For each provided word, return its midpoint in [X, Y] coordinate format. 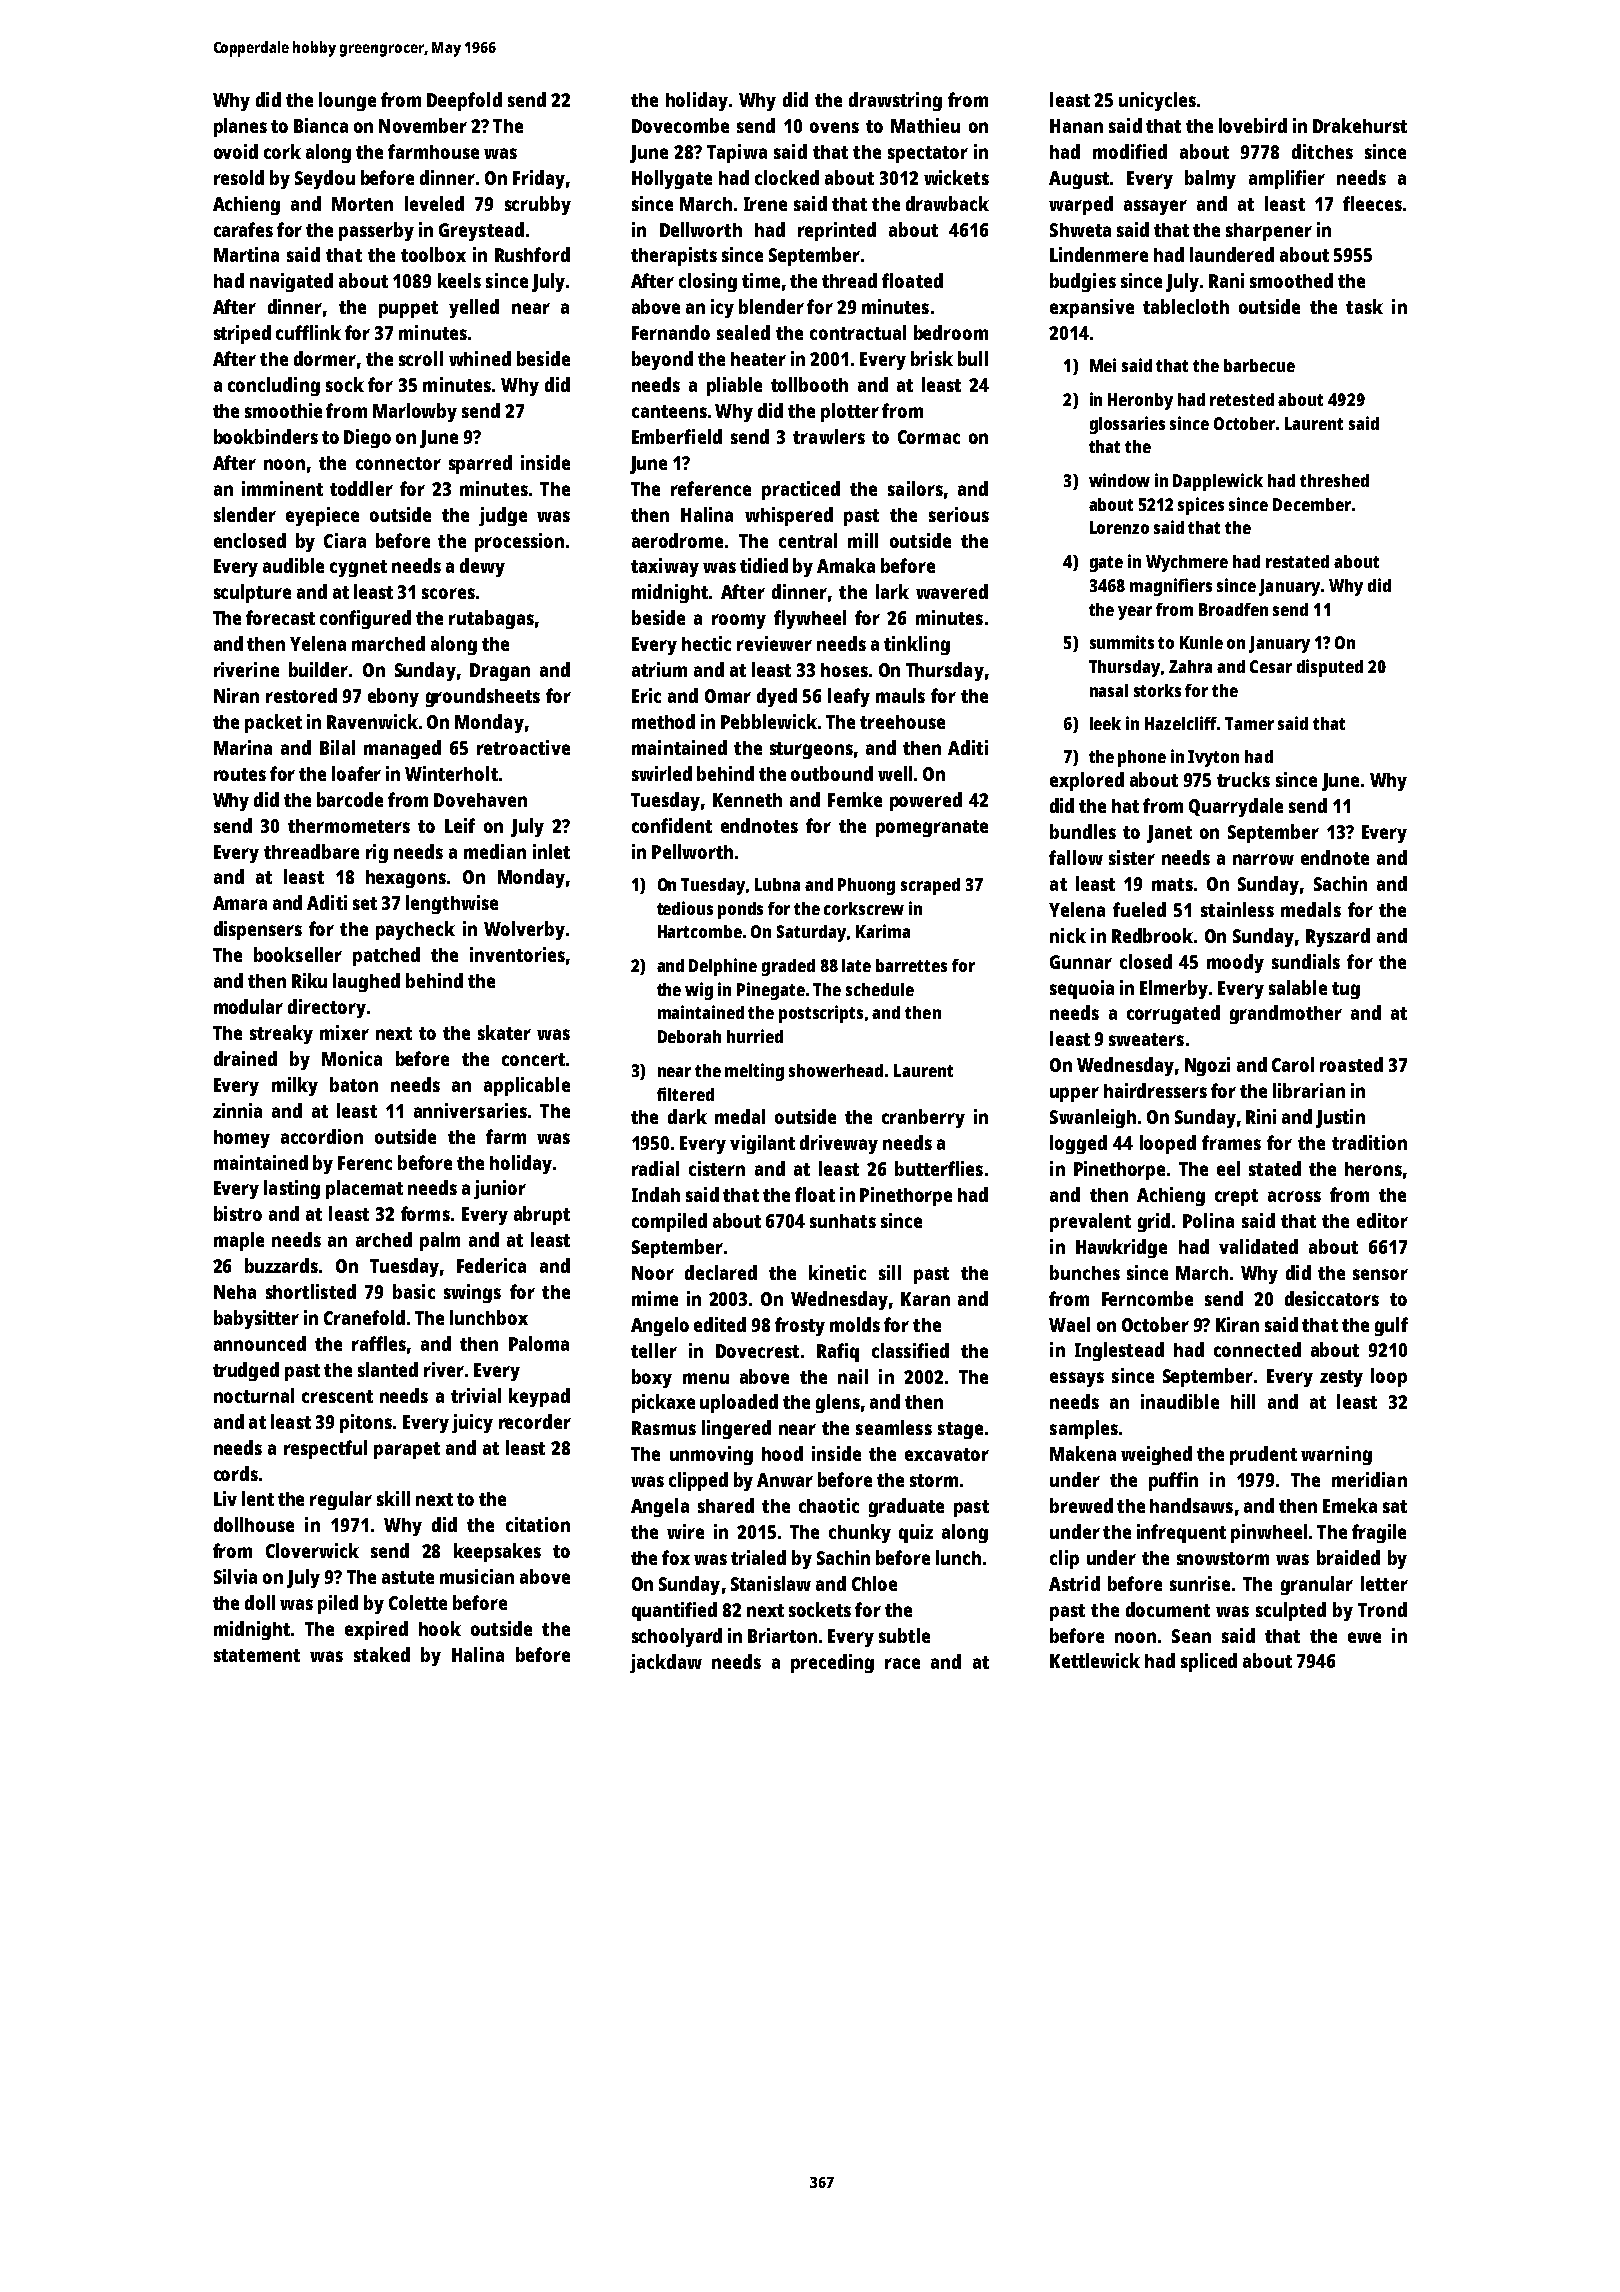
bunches [1085, 1272]
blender [771, 306]
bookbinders [266, 436]
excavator [947, 1454]
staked [382, 1654]
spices [1201, 506]
